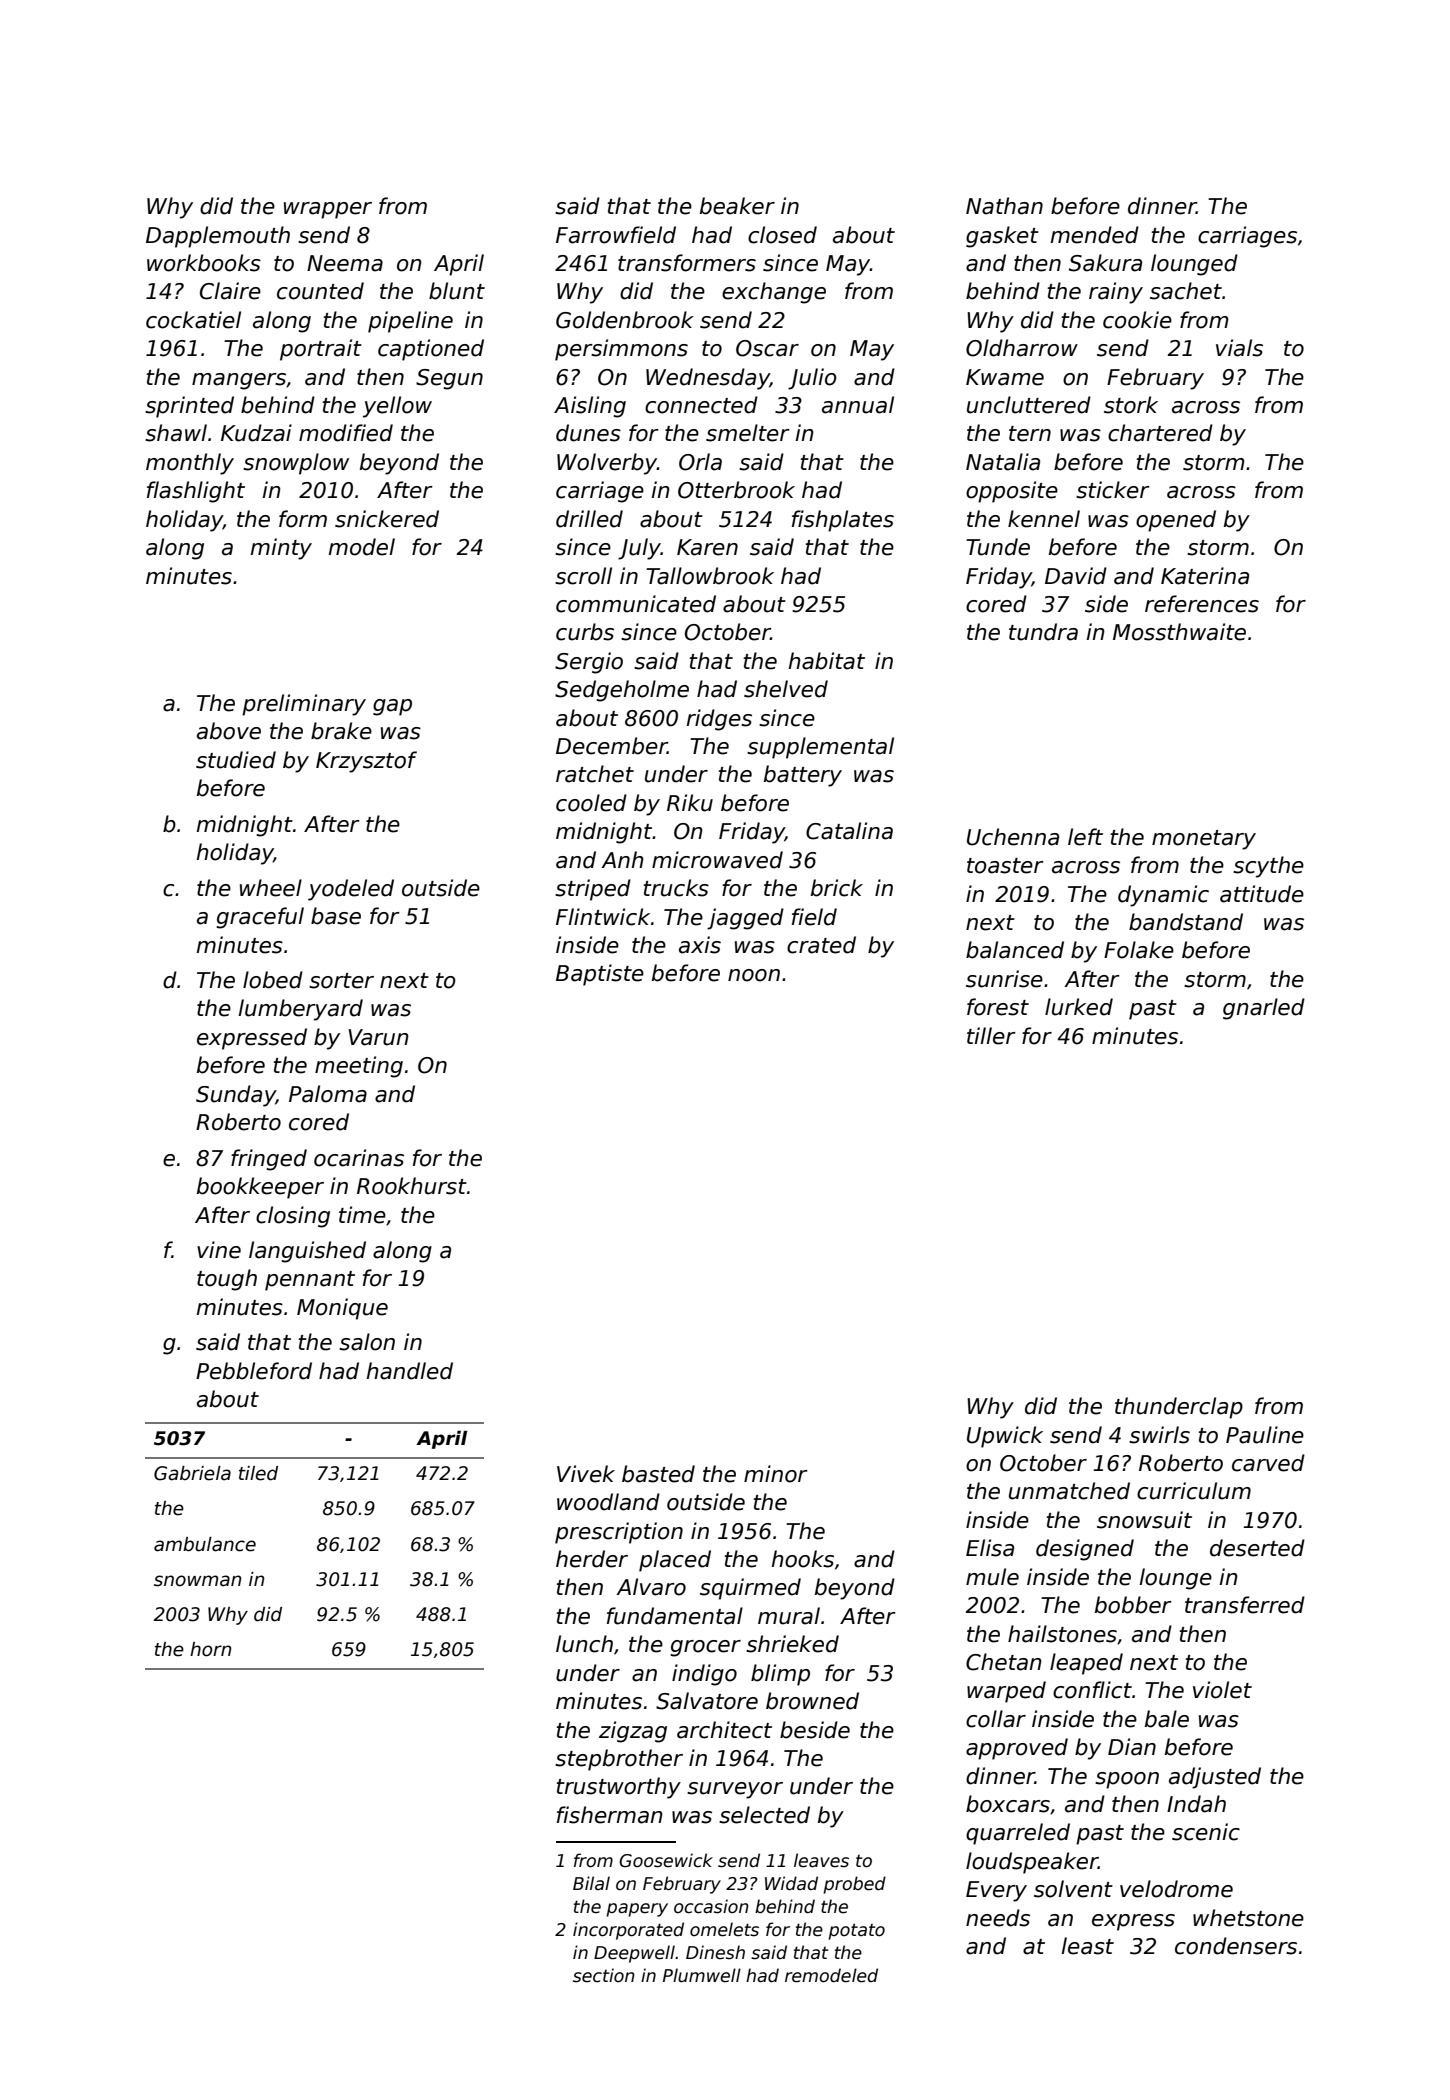 Image resolution: width=1450 pixels, height=2100 pixels. What do you see at coordinates (604, 1975) in the screenshot?
I see `section` at bounding box center [604, 1975].
